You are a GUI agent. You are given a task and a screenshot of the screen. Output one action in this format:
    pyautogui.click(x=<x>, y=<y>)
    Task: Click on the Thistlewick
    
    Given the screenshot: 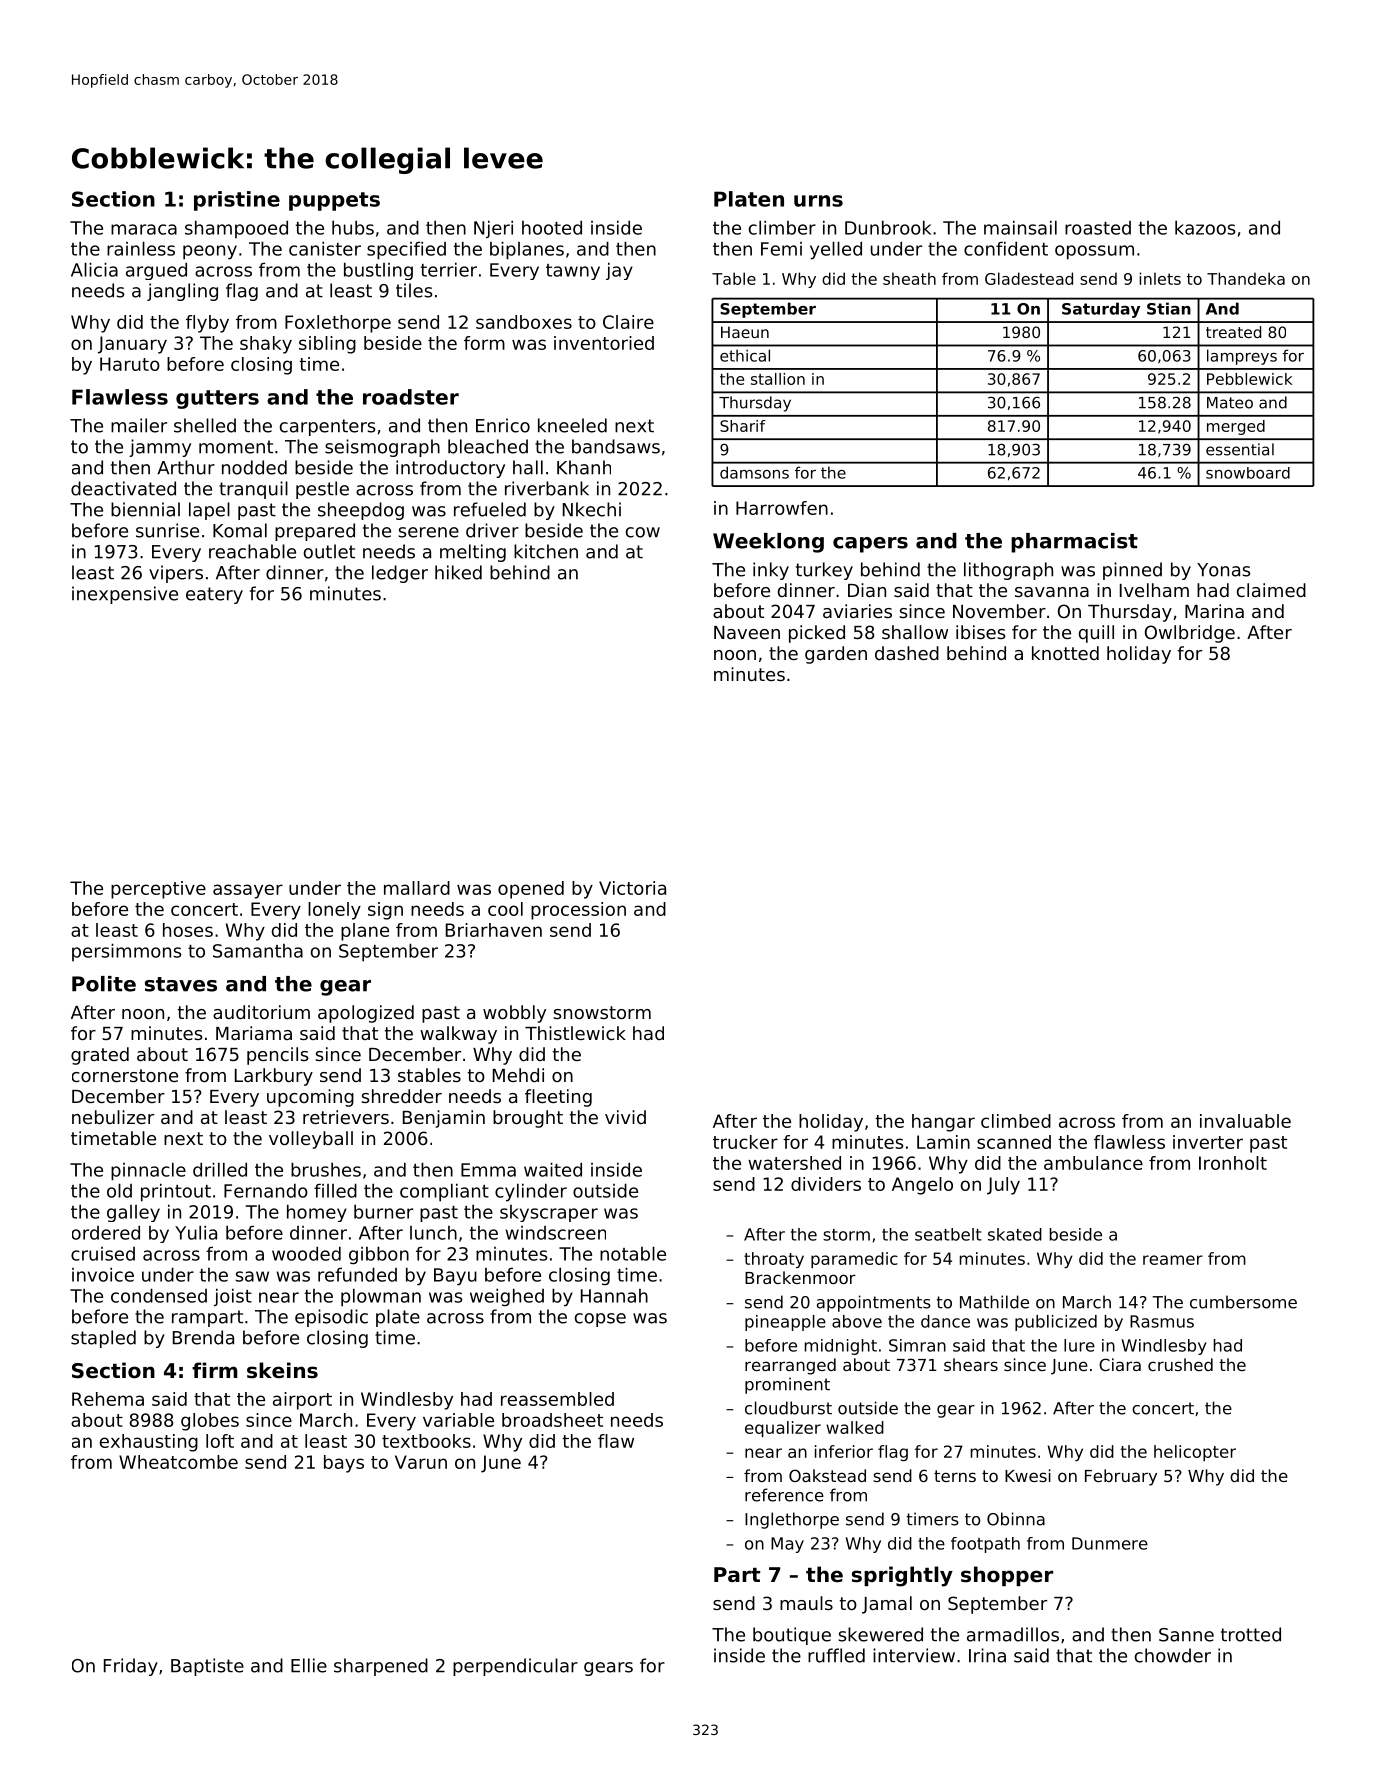 What is the action you would take?
    pyautogui.click(x=575, y=1033)
